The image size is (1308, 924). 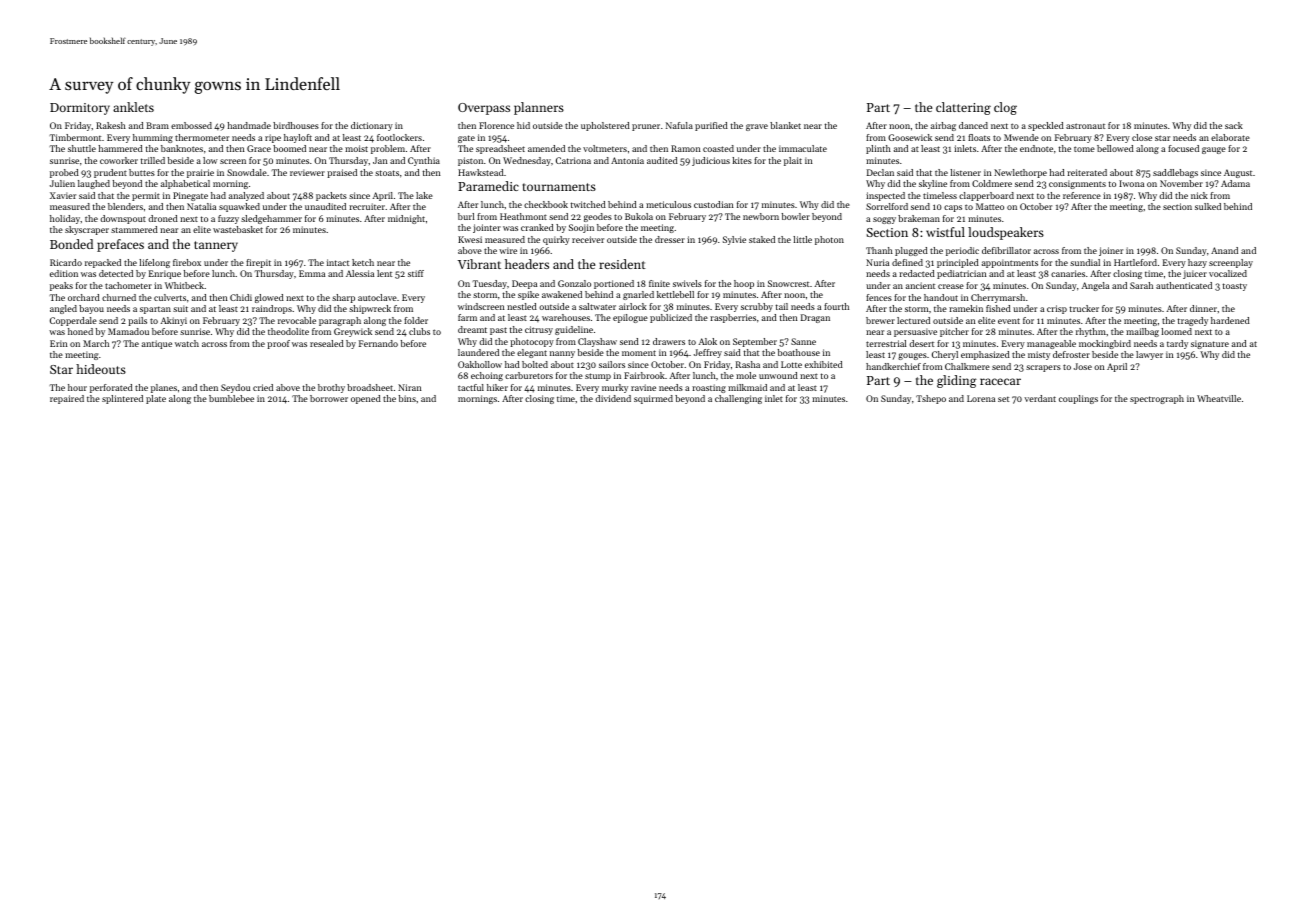 I want to click on Oakhollow, so click(x=480, y=364).
